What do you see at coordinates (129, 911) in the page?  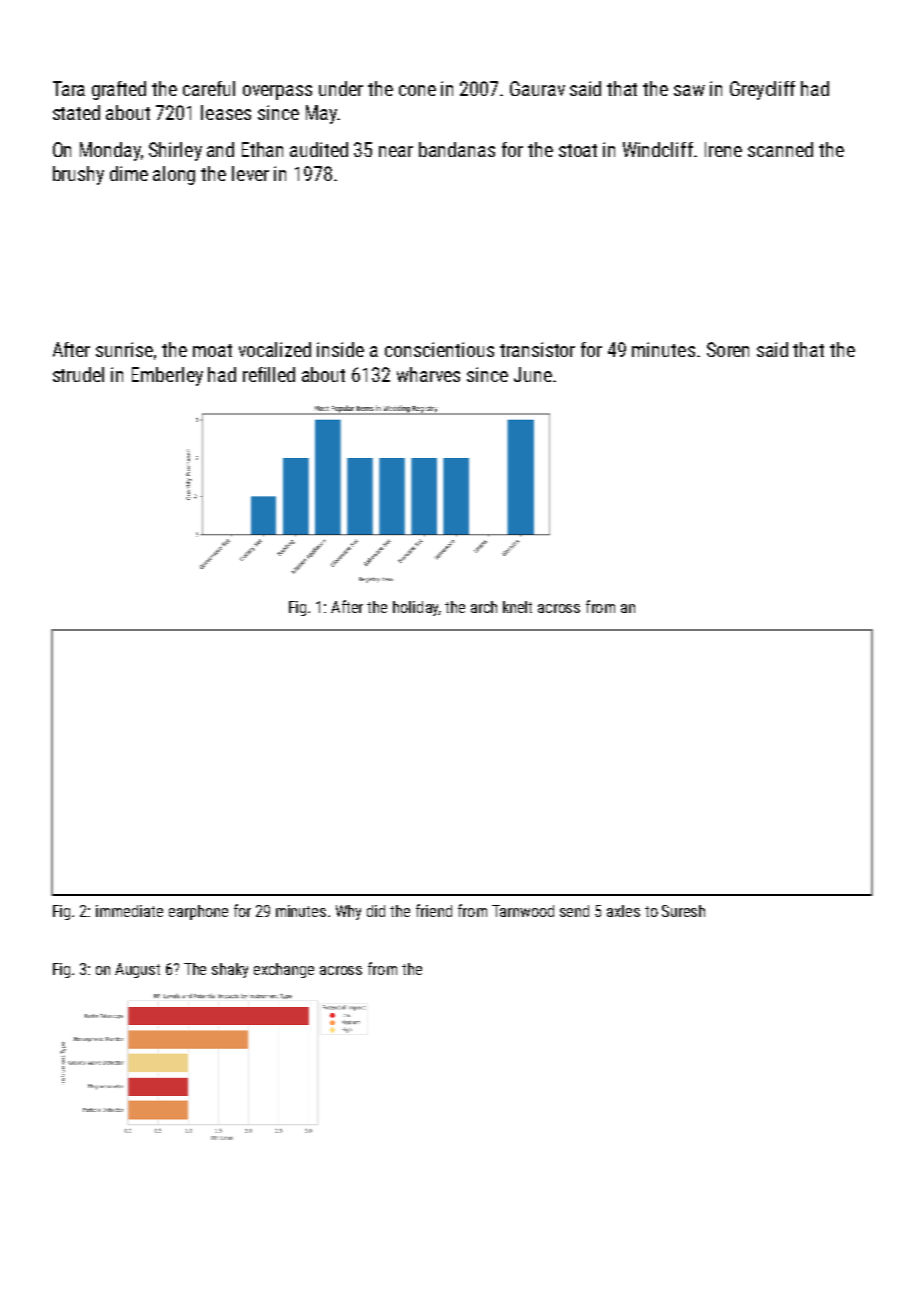 I see `immediate` at bounding box center [129, 911].
